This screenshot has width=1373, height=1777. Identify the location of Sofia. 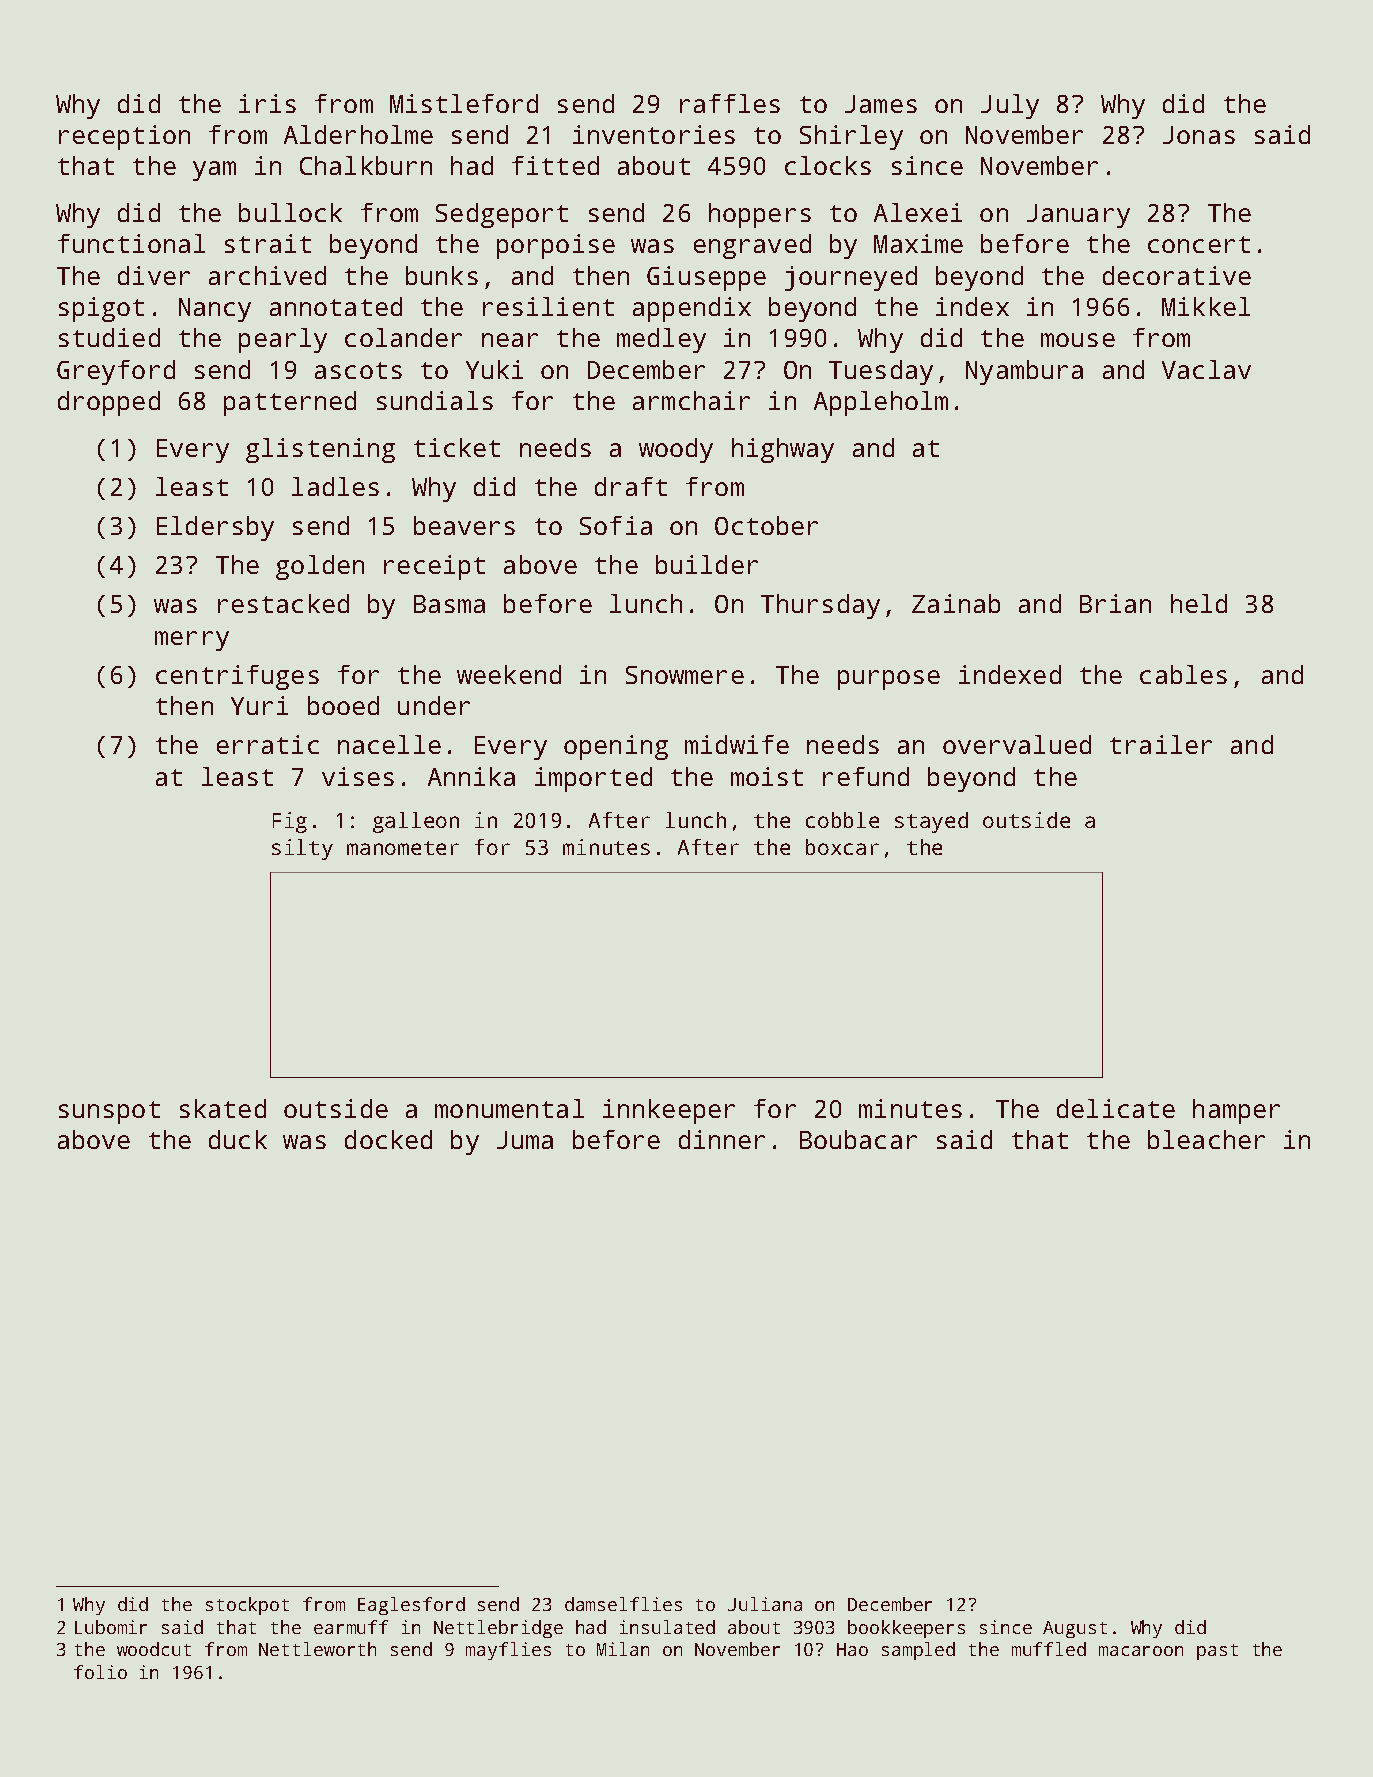
(616, 525).
